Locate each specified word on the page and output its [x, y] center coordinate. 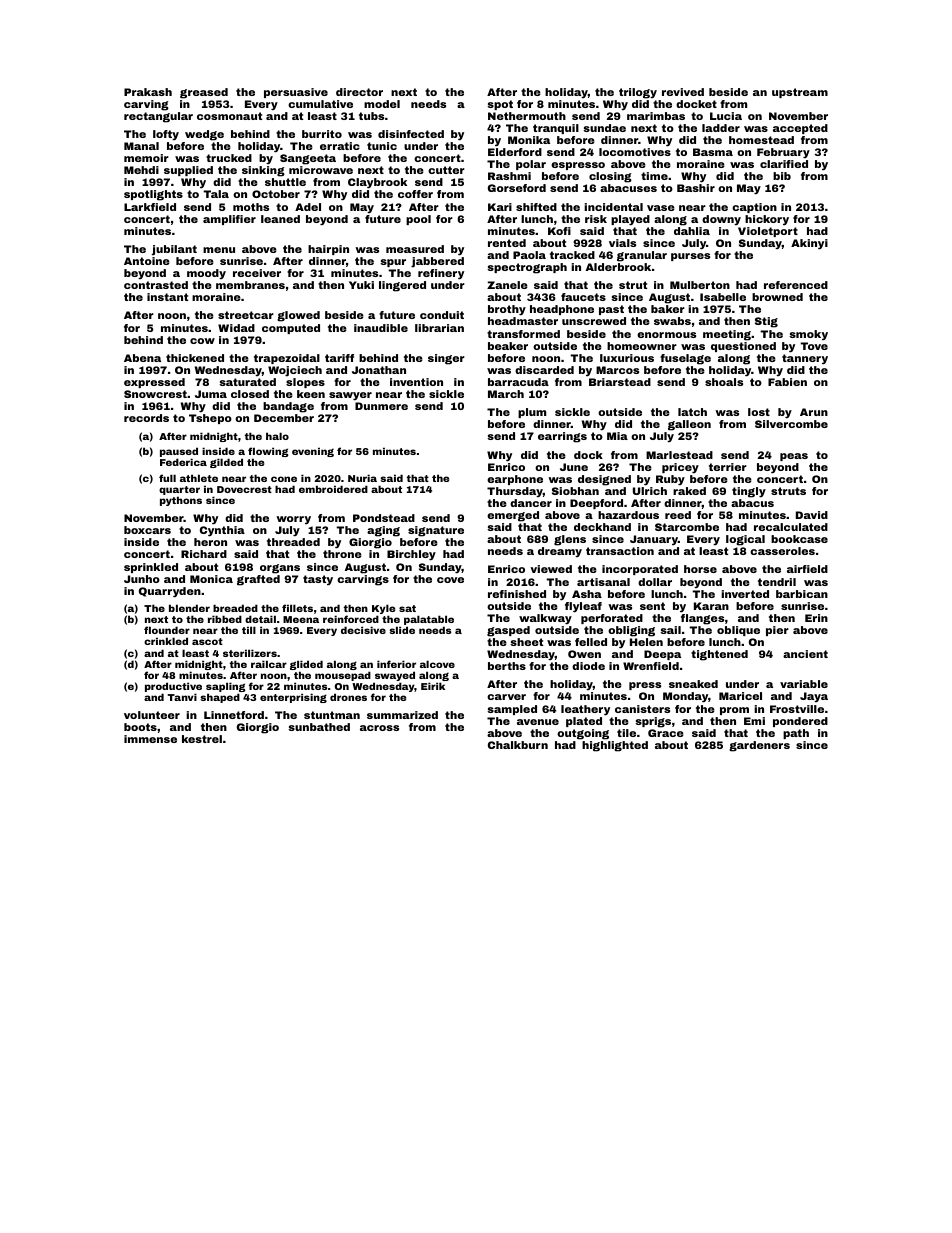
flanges [702, 619]
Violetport [768, 232]
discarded [544, 370]
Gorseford [517, 188]
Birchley [411, 555]
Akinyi [809, 244]
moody [206, 274]
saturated [247, 382]
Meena [301, 619]
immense [150, 739]
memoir [146, 158]
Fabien [787, 382]
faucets [583, 297]
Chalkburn [518, 745]
